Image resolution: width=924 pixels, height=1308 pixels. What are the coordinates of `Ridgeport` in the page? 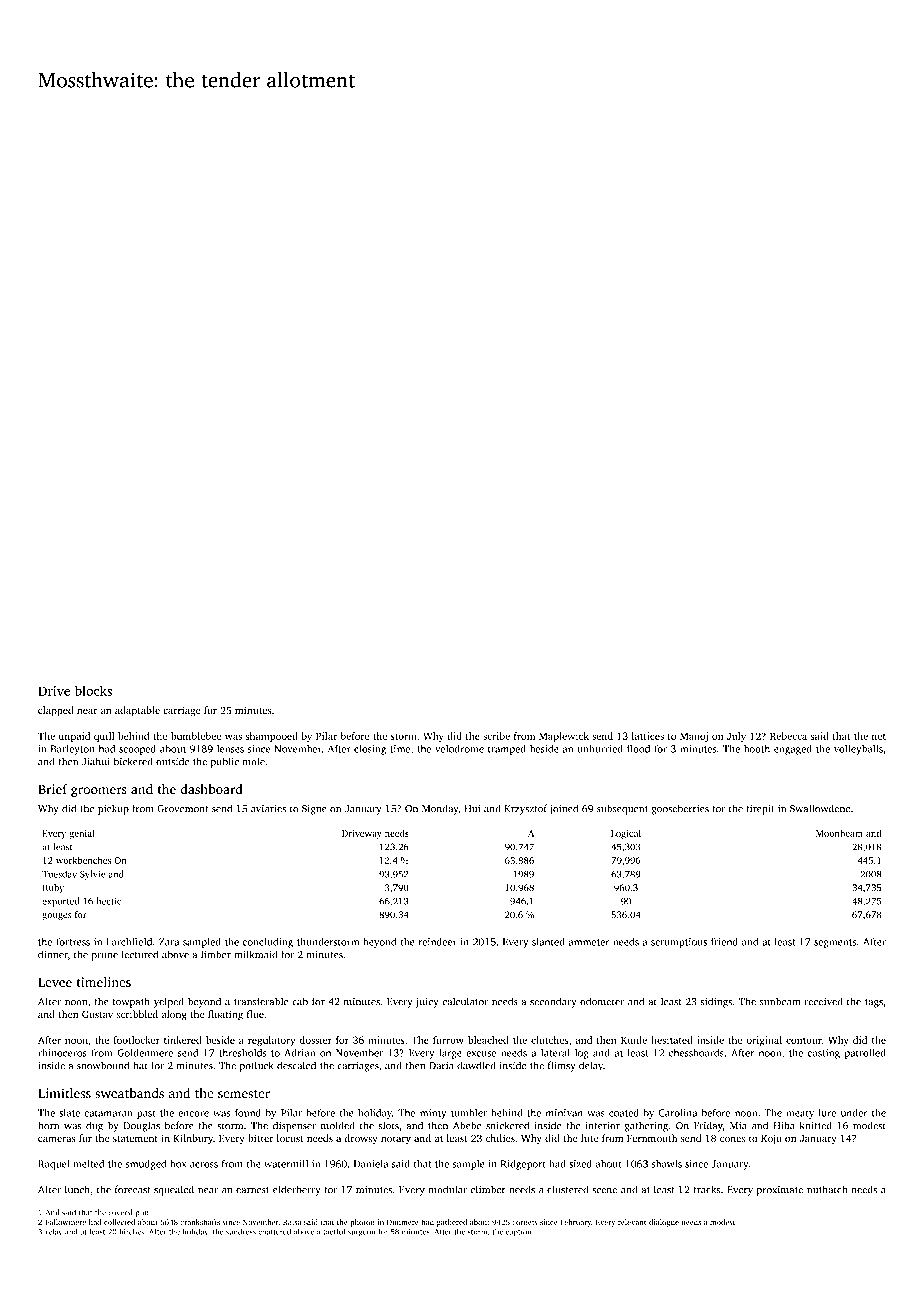 It's located at (523, 1165).
